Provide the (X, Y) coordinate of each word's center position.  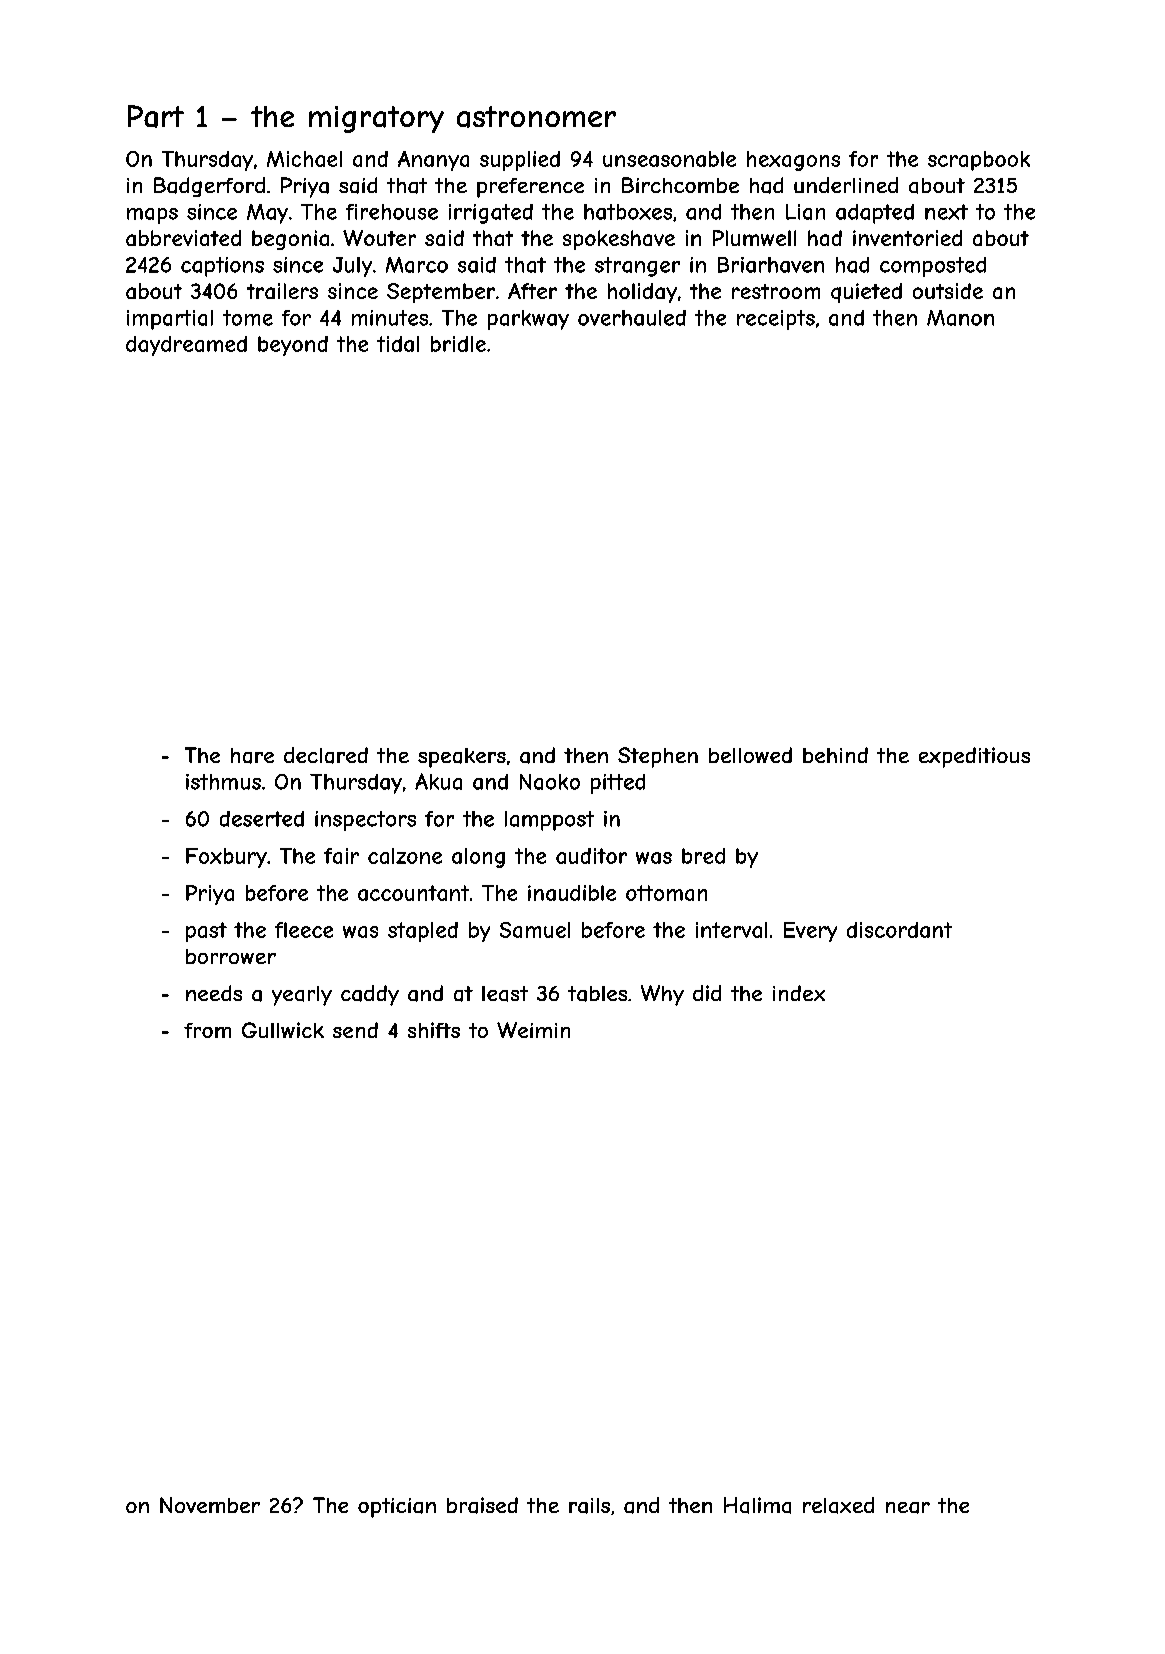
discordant (899, 930)
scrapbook (979, 161)
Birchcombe (680, 185)
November (210, 1505)
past (206, 932)
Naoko (550, 782)
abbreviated (183, 238)
